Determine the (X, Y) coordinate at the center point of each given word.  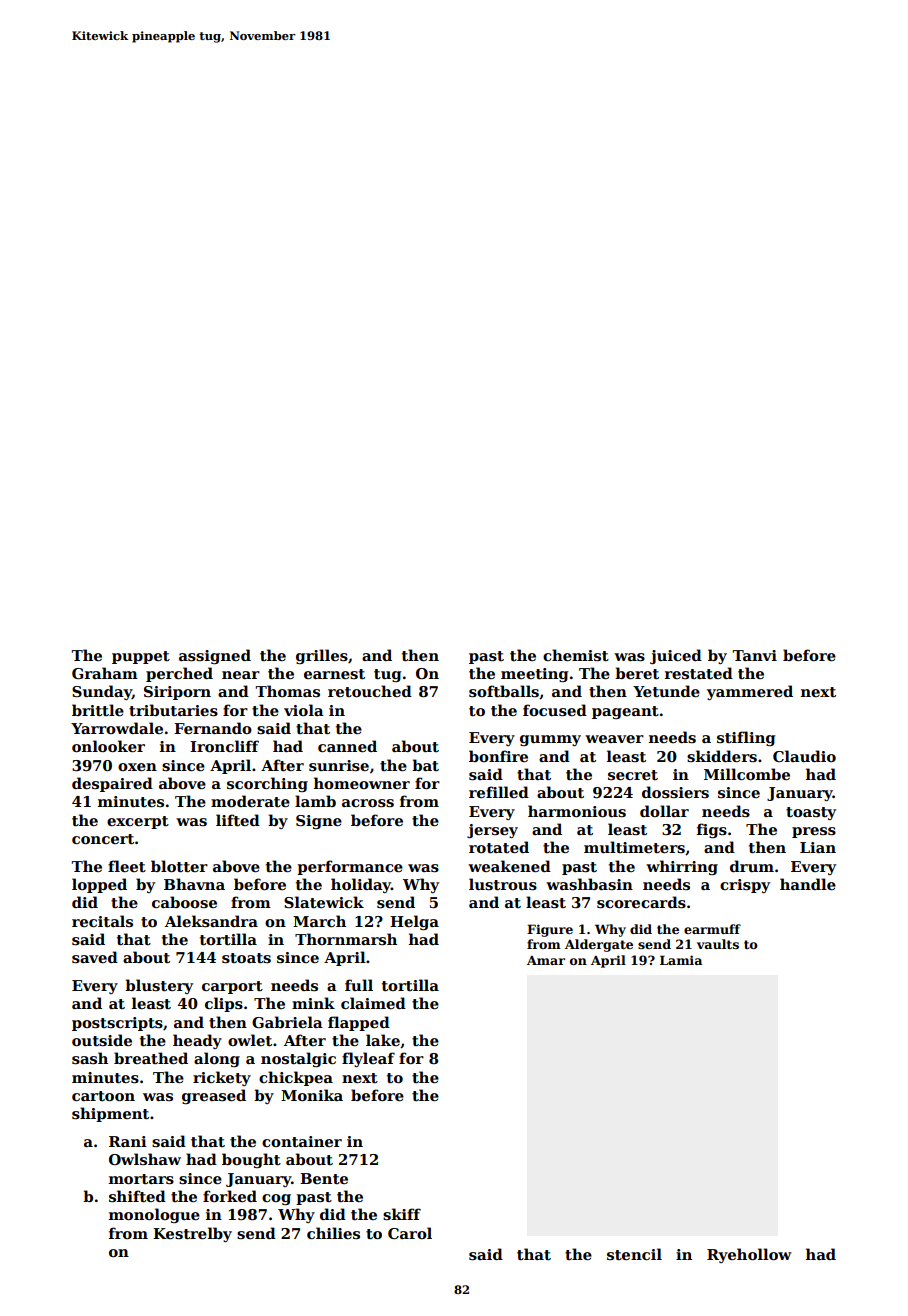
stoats (246, 958)
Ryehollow (749, 1255)
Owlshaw (145, 1159)
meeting (534, 675)
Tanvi (754, 655)
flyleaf (368, 1059)
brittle (98, 710)
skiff (402, 1214)
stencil (634, 1254)
